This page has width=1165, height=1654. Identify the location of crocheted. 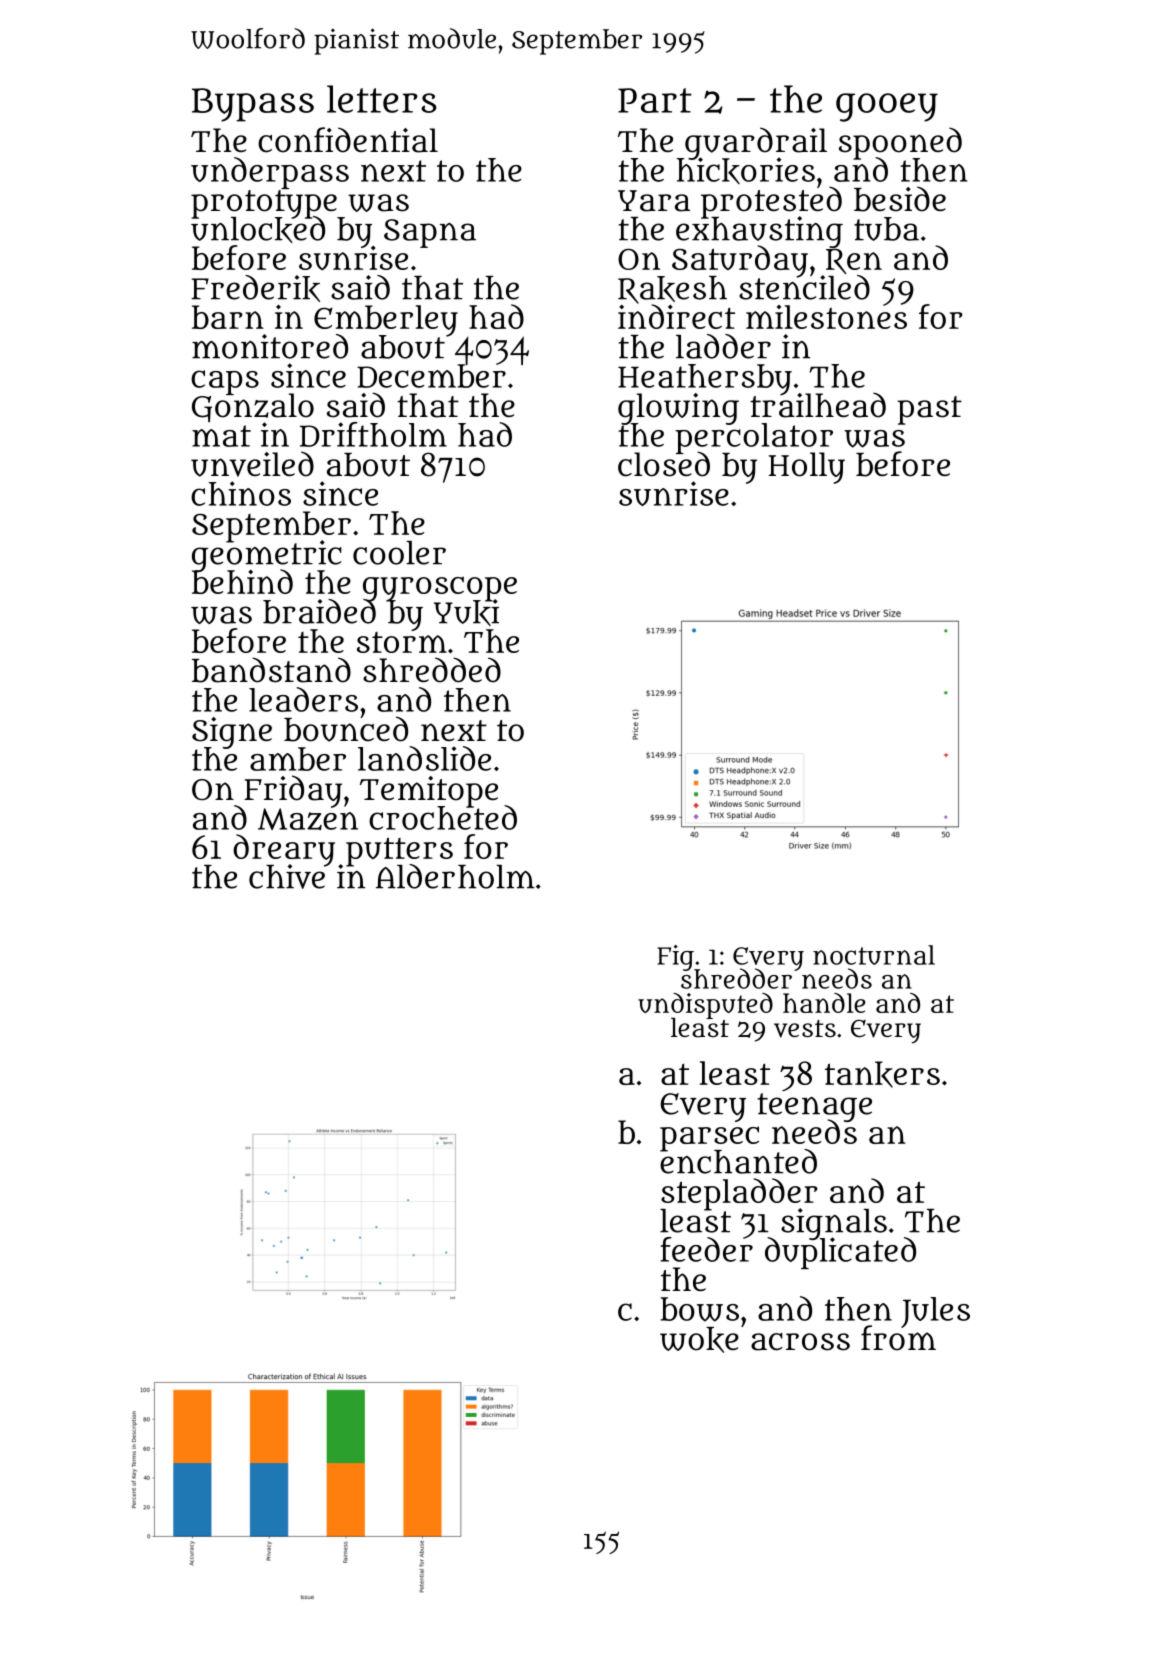
(443, 818).
